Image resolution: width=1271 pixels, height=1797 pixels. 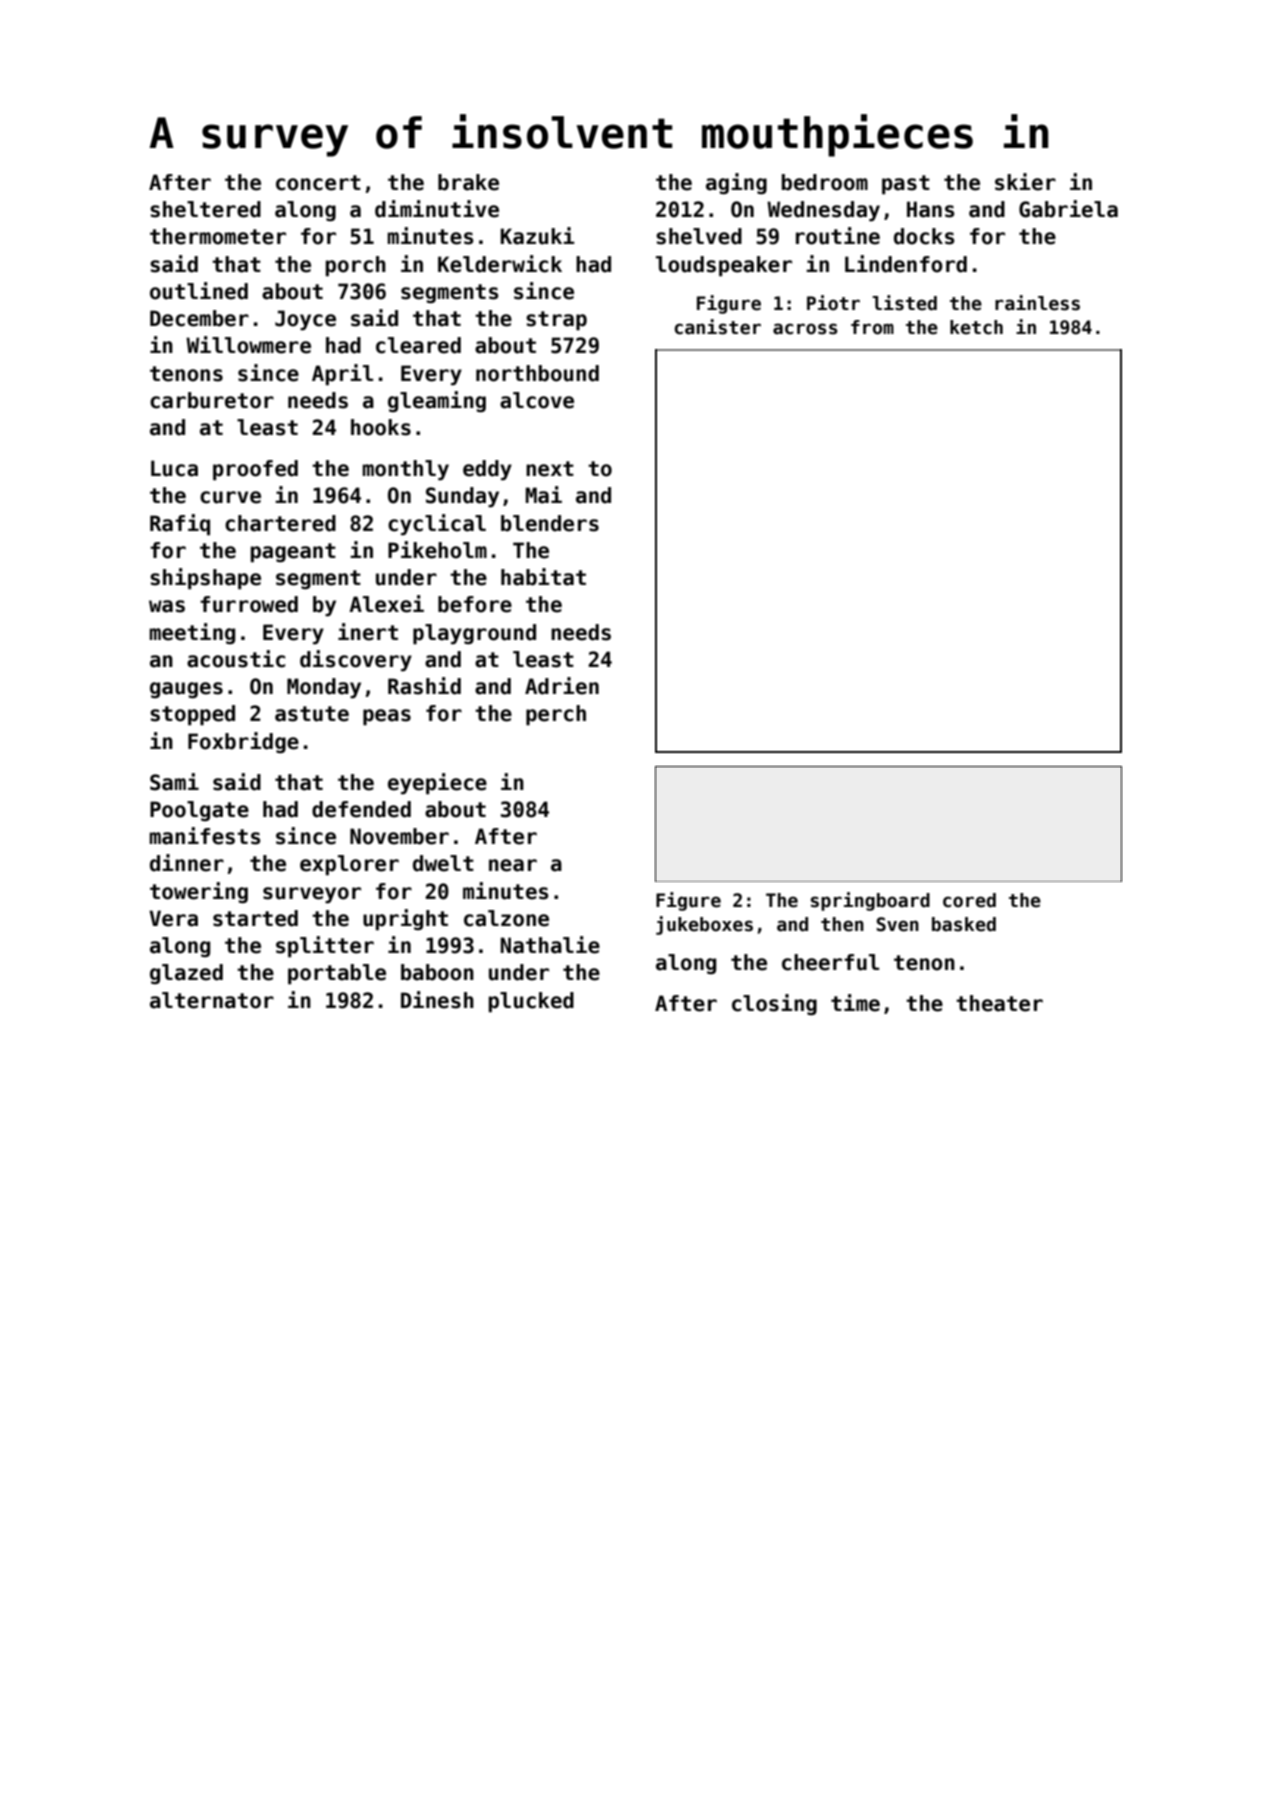 I want to click on playground, so click(x=474, y=634).
